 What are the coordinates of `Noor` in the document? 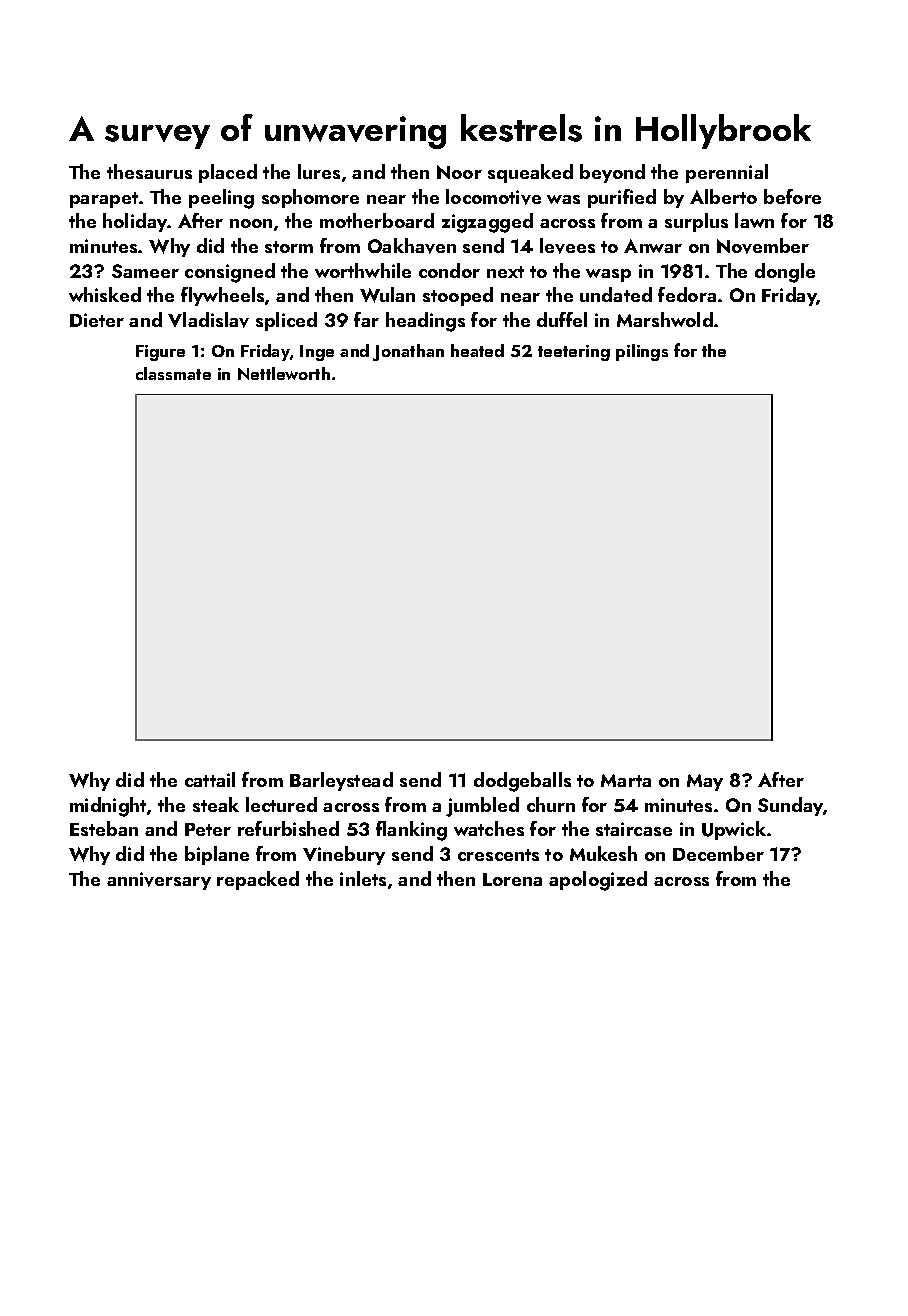 It's located at (459, 172).
